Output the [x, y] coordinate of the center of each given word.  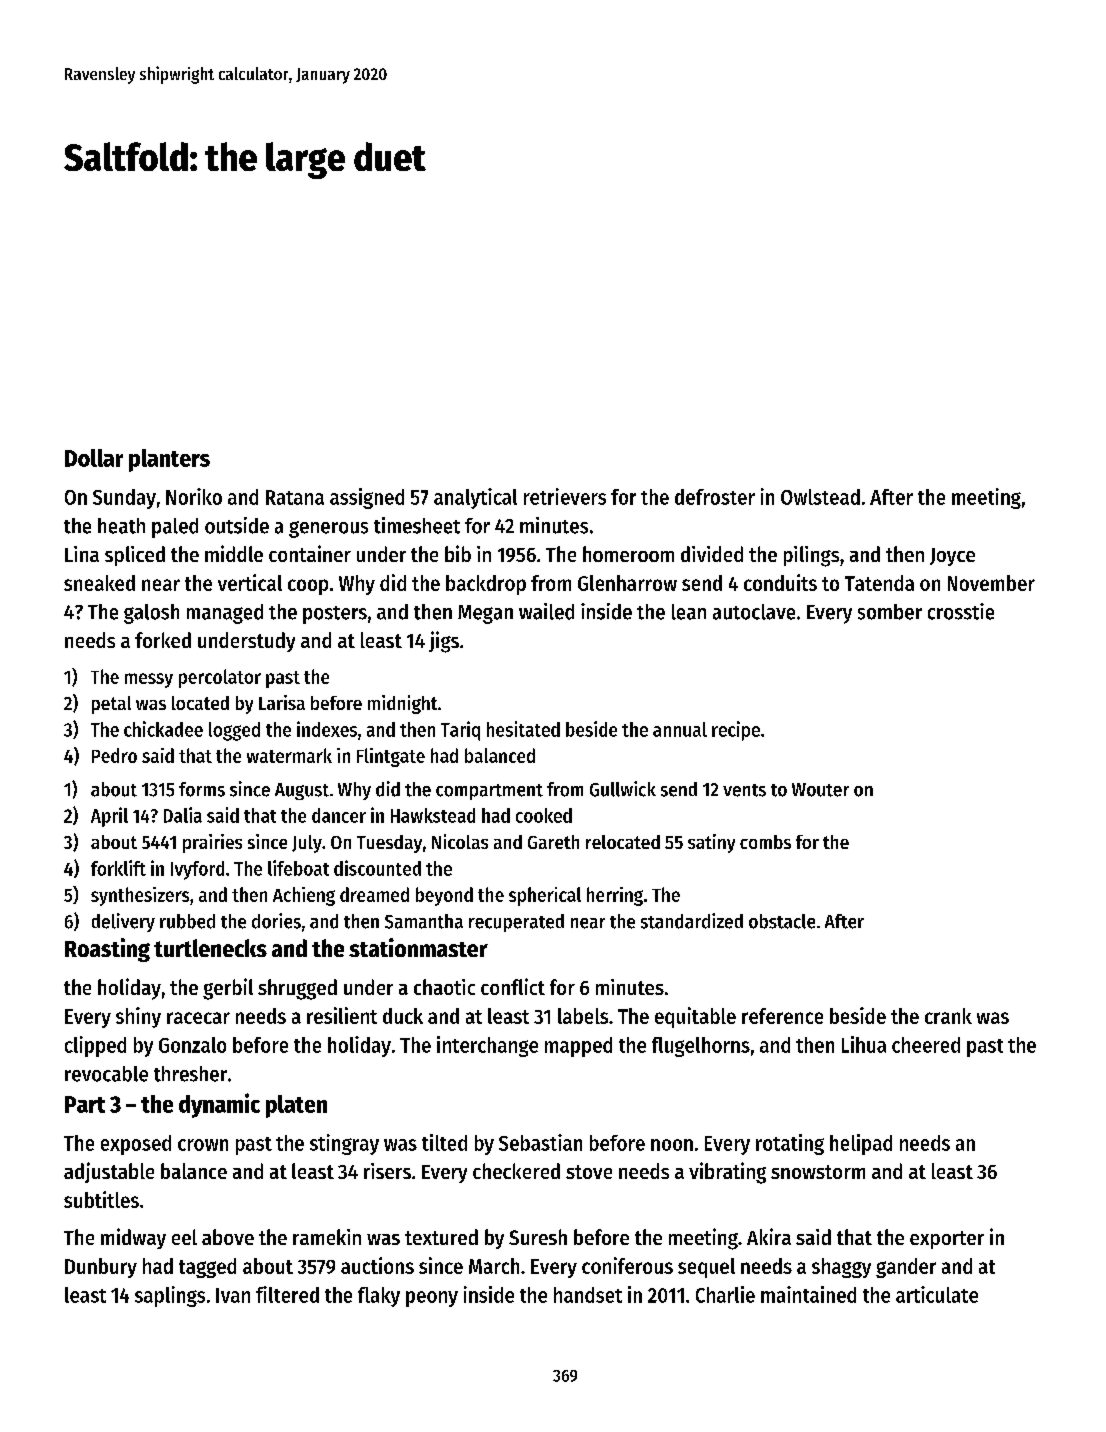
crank [948, 1016]
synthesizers [140, 896]
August [302, 791]
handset [588, 1295]
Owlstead [820, 497]
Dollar [94, 458]
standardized [692, 921]
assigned [367, 498]
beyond [444, 896]
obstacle [782, 921]
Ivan [233, 1295]
